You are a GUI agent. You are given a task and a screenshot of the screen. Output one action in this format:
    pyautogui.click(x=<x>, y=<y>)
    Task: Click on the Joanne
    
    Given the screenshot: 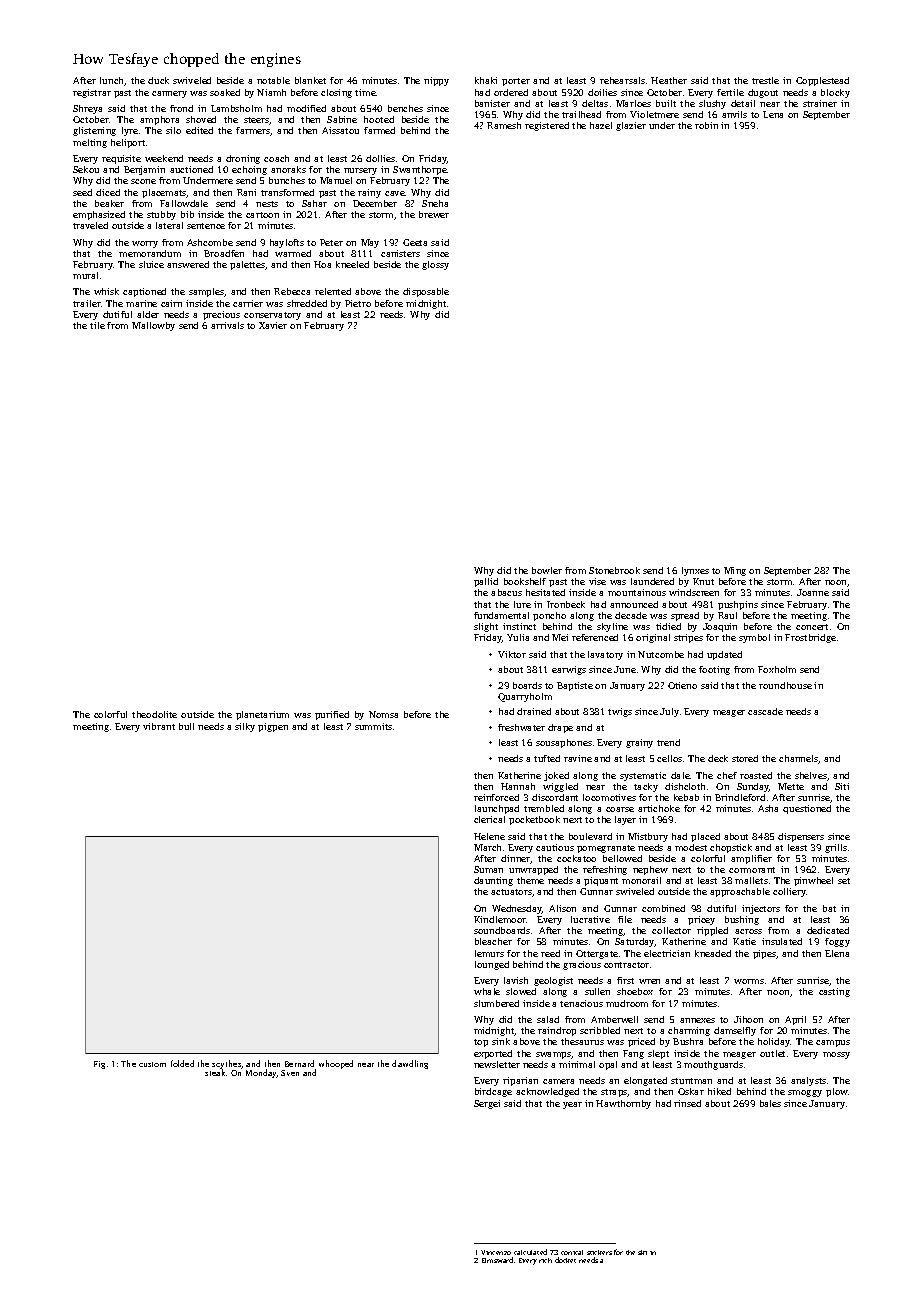 What is the action you would take?
    pyautogui.click(x=813, y=592)
